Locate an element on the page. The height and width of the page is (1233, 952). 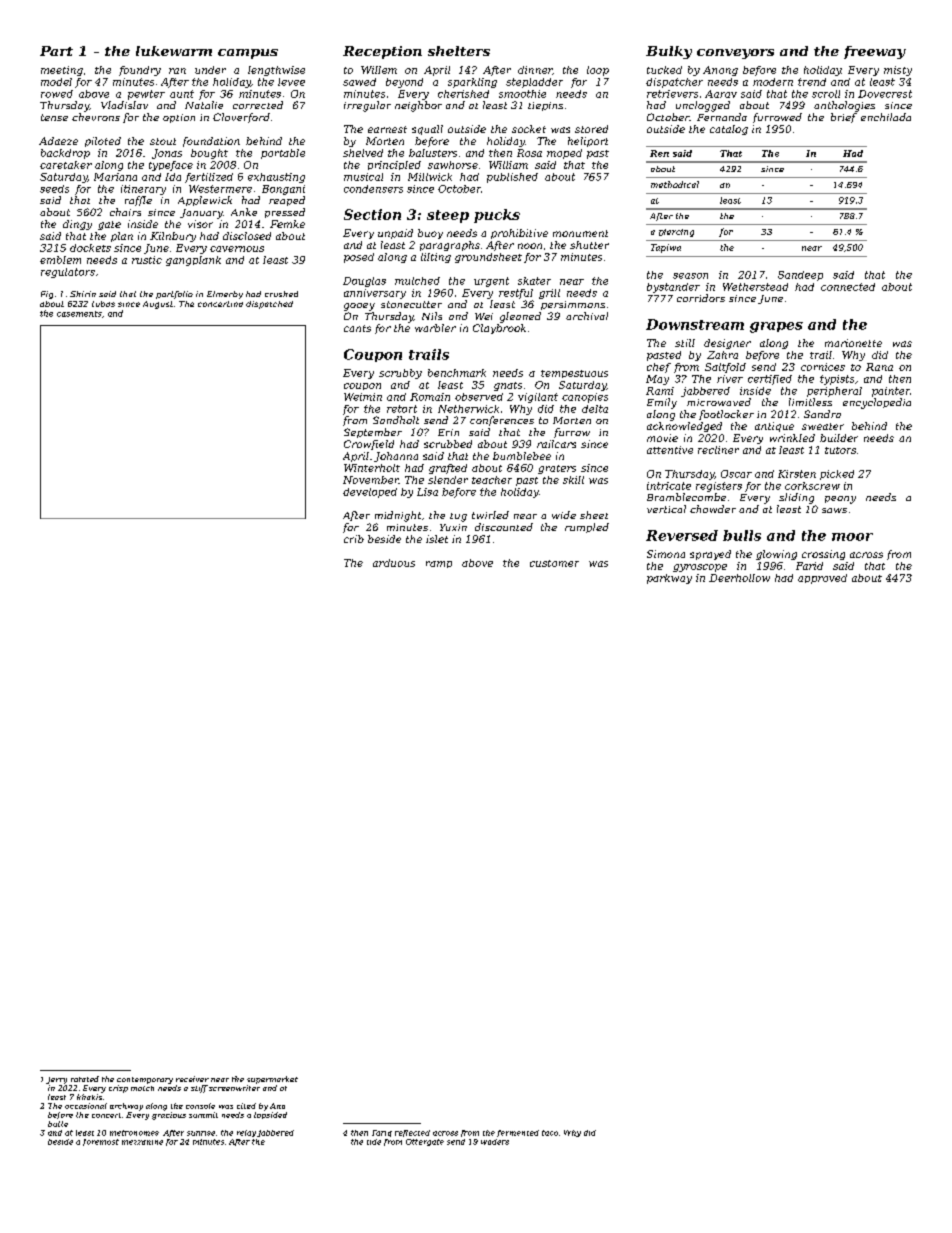
monument is located at coordinates (580, 233).
